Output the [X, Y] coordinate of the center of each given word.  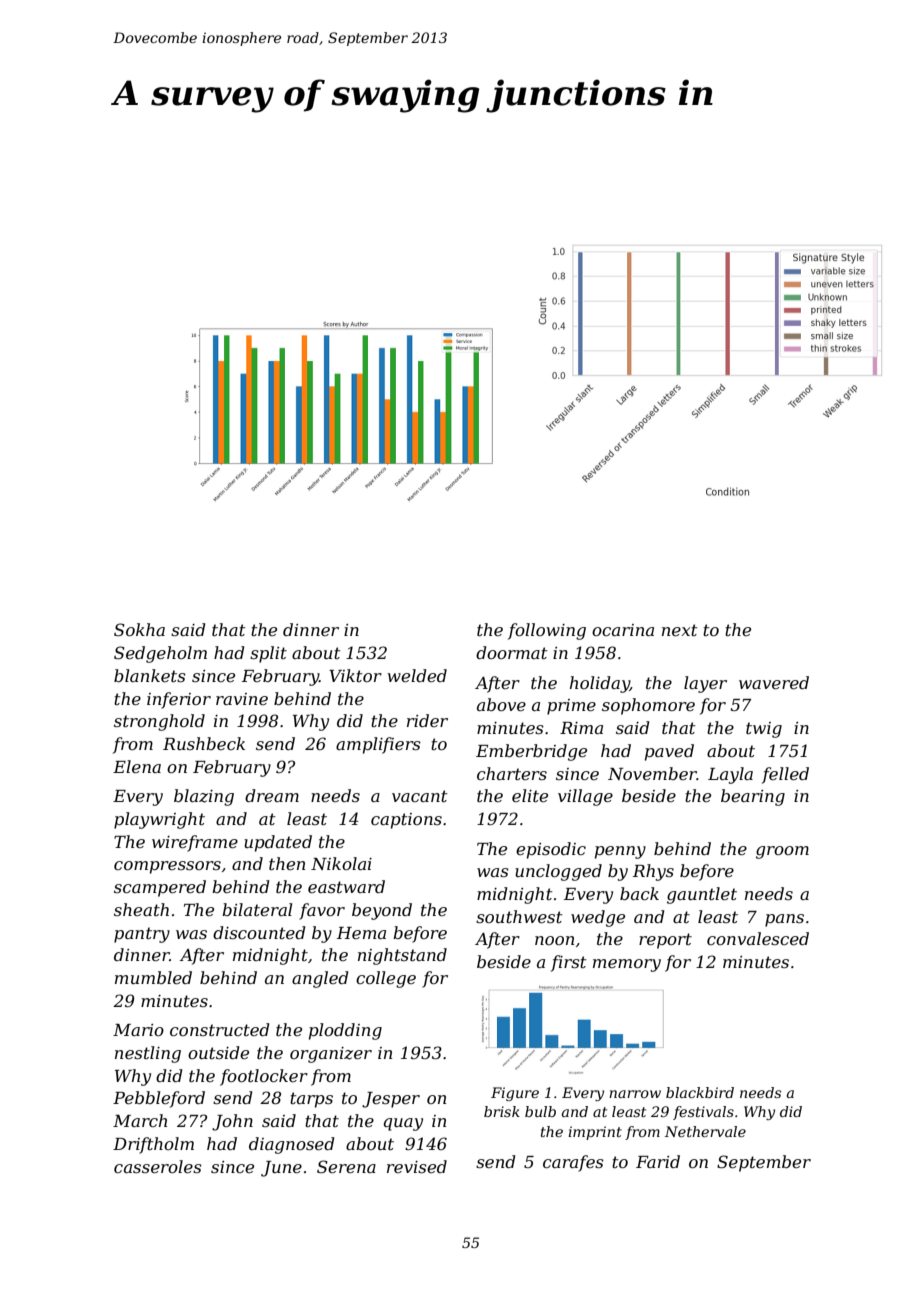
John [232, 1122]
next [680, 630]
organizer [331, 1055]
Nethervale [705, 1131]
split [268, 654]
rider [427, 720]
